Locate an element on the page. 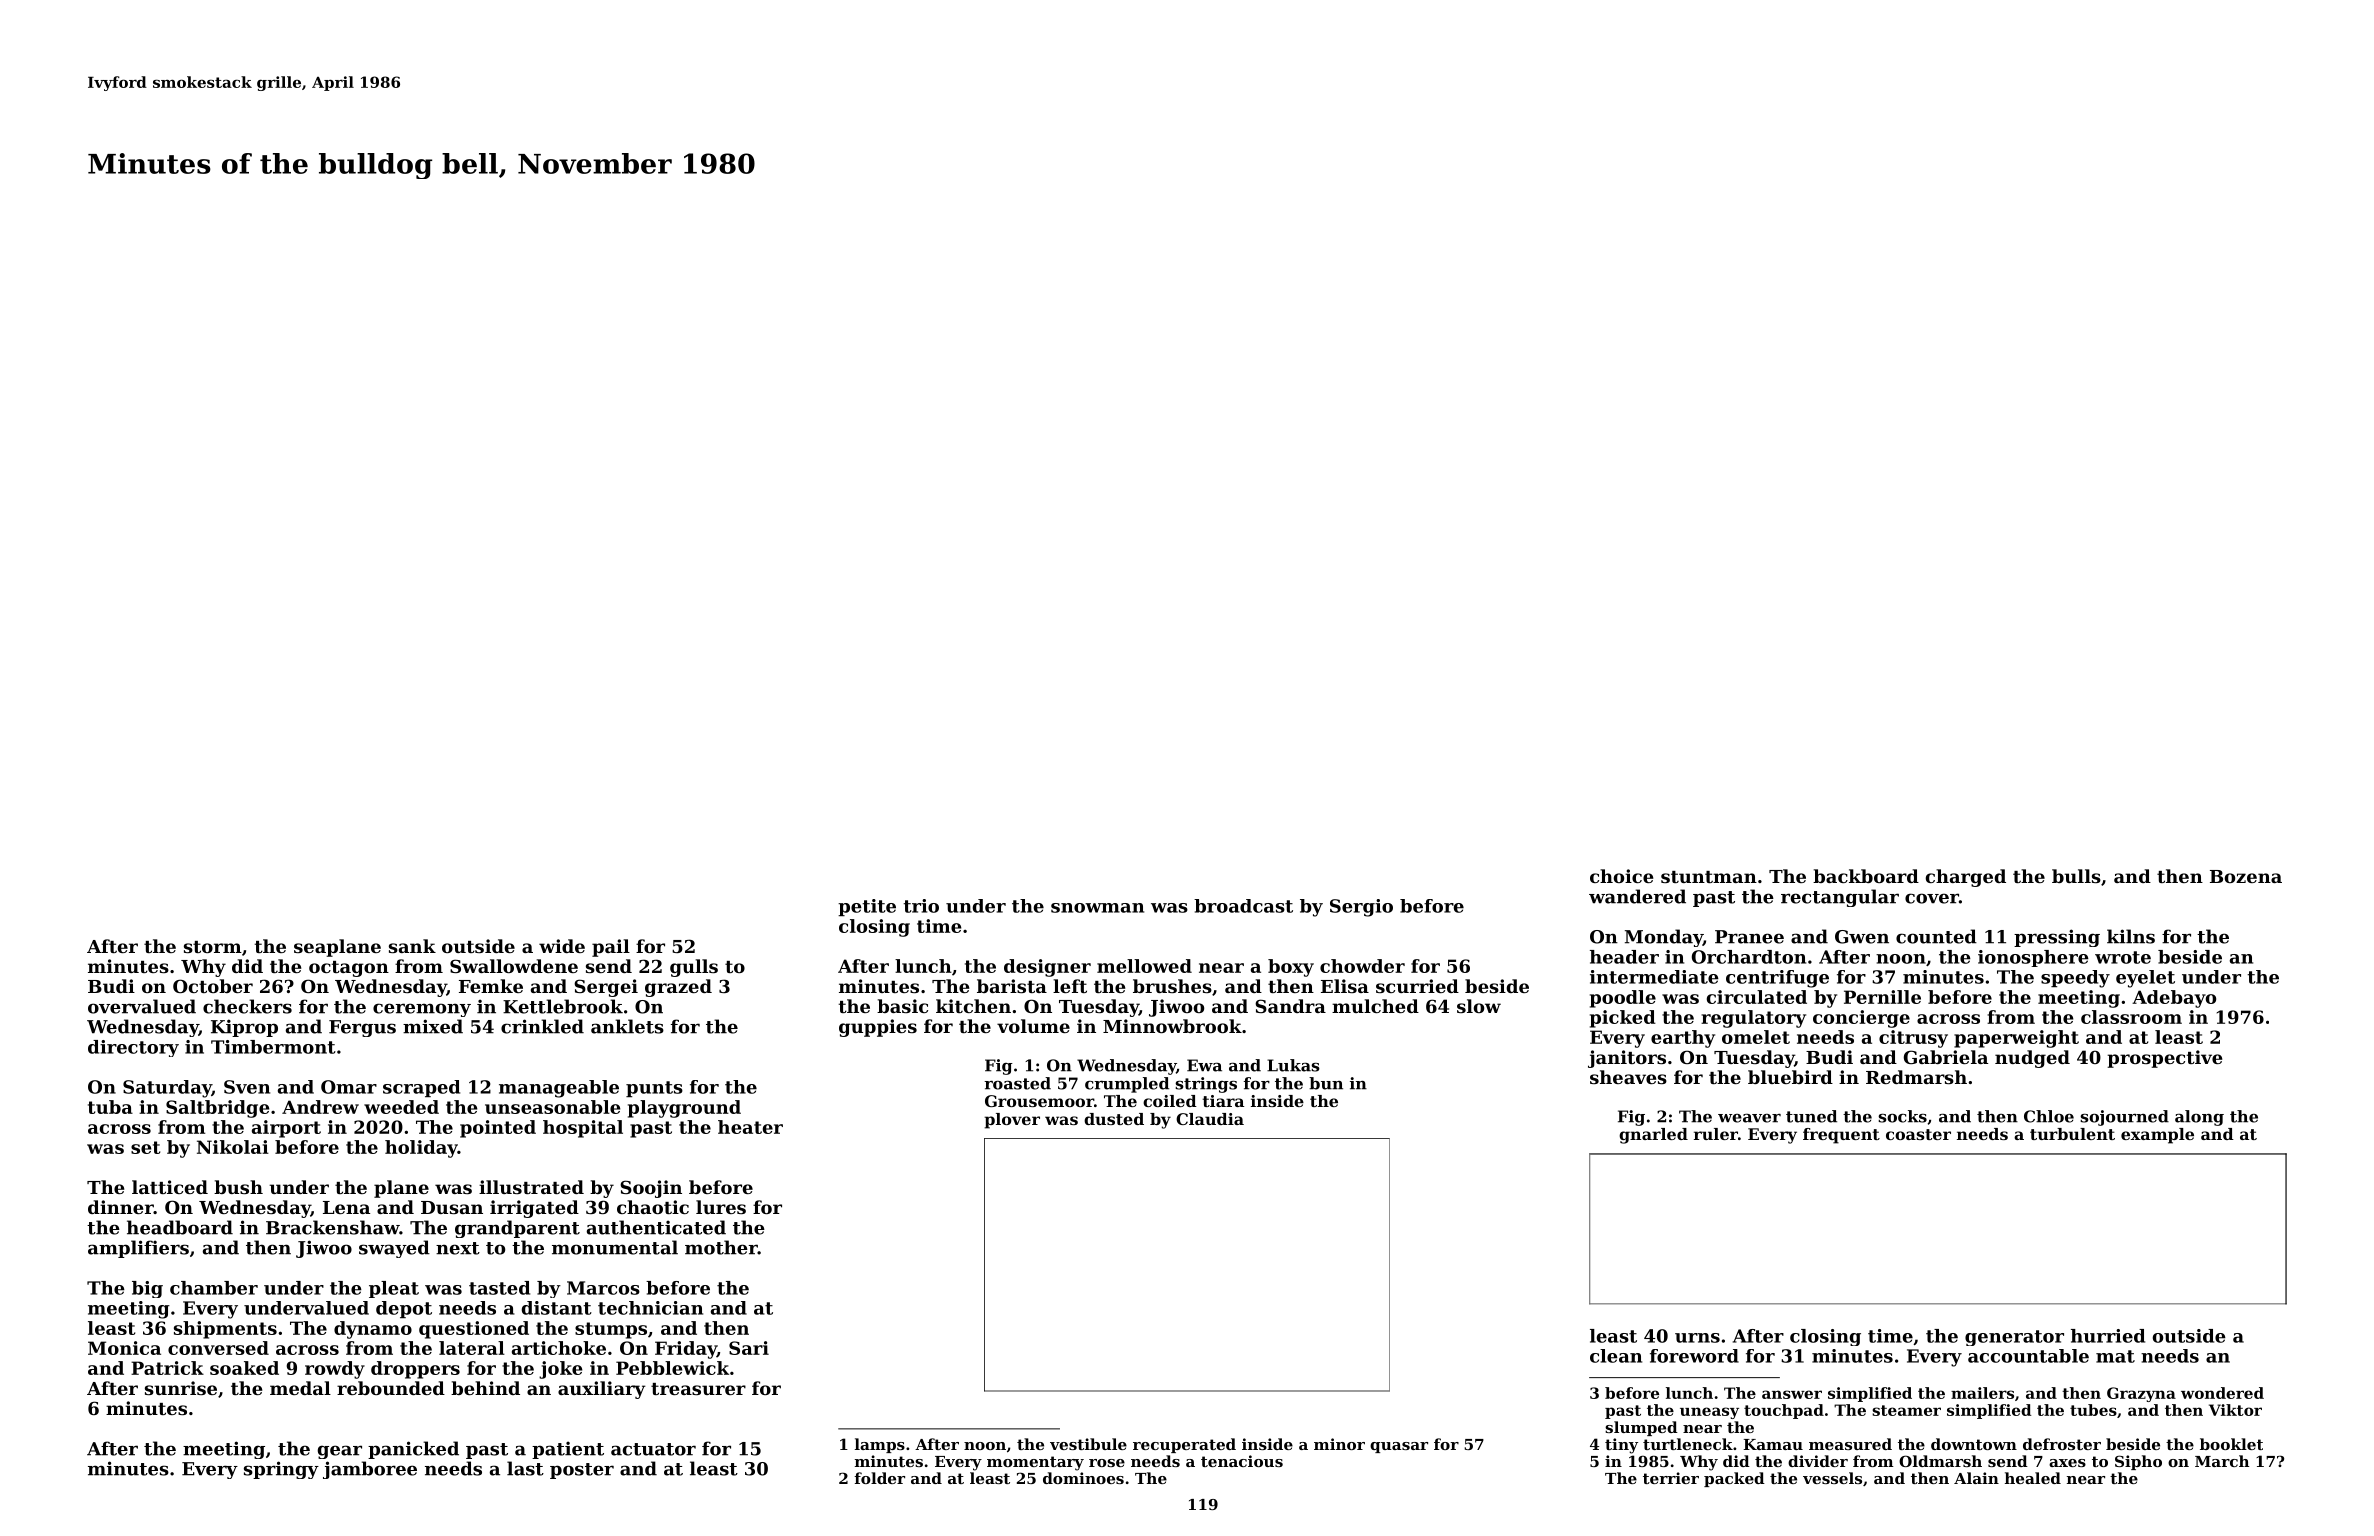 The height and width of the page is (1536, 2374). Brackenshaw is located at coordinates (333, 1227).
